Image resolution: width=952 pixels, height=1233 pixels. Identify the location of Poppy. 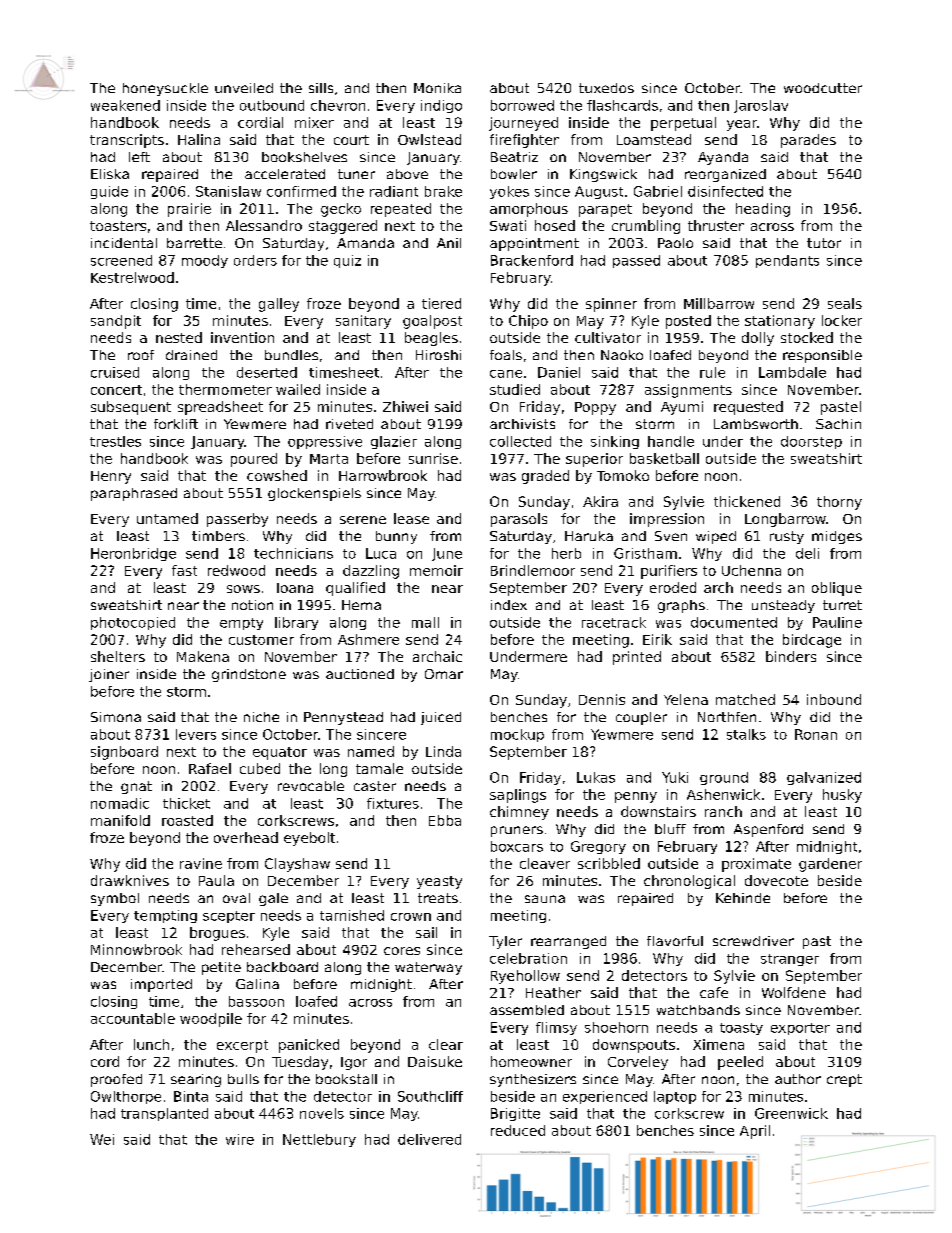
(595, 408).
